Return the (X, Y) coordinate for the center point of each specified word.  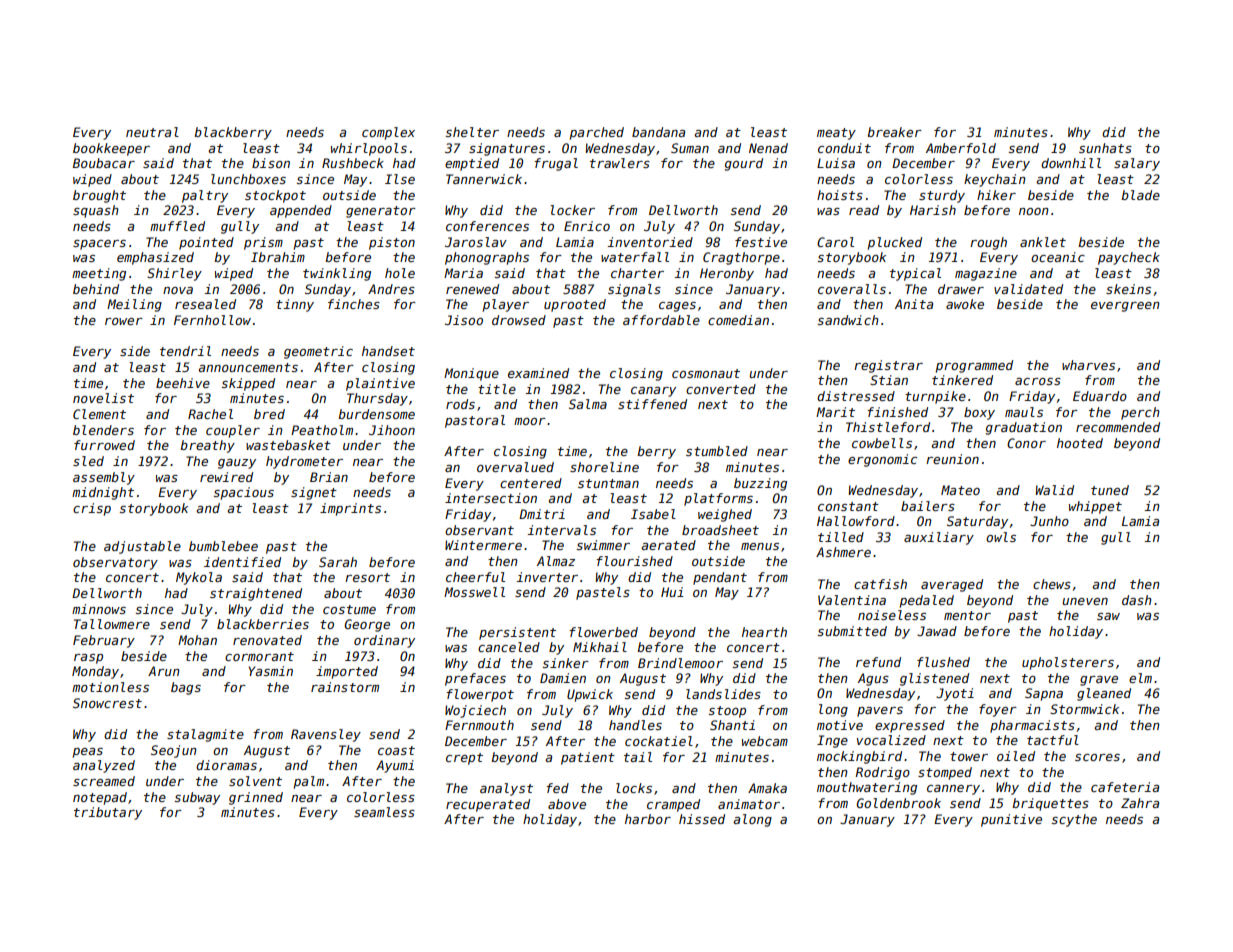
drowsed (519, 320)
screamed (104, 781)
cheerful (475, 577)
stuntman (608, 483)
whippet (1095, 507)
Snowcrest (107, 703)
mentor (967, 615)
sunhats (1105, 148)
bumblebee (223, 546)
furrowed (104, 445)
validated (1028, 289)
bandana (658, 132)
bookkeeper (111, 149)
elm (1140, 678)
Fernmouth (479, 725)
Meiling (134, 305)
